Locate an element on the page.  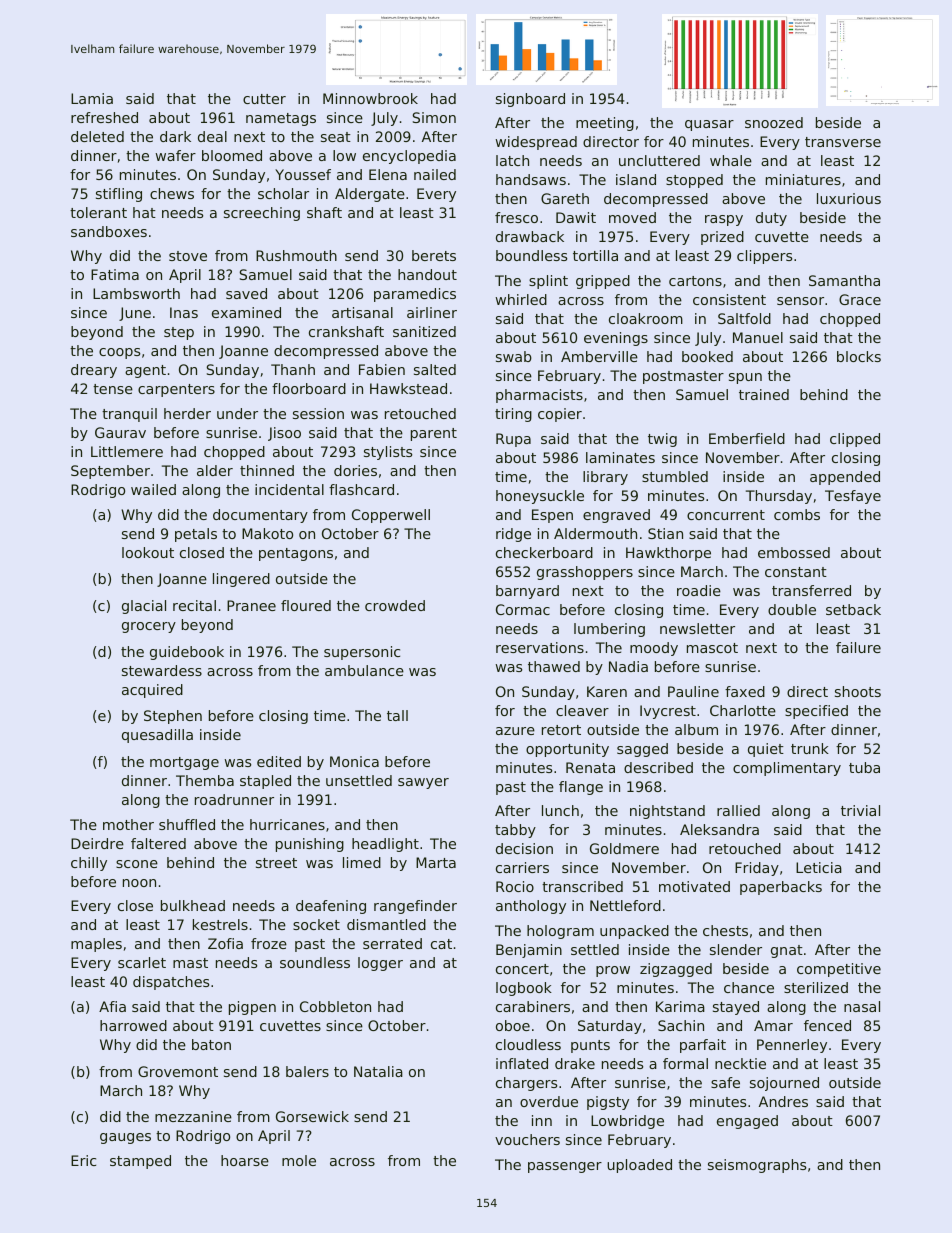
setback is located at coordinates (853, 609).
